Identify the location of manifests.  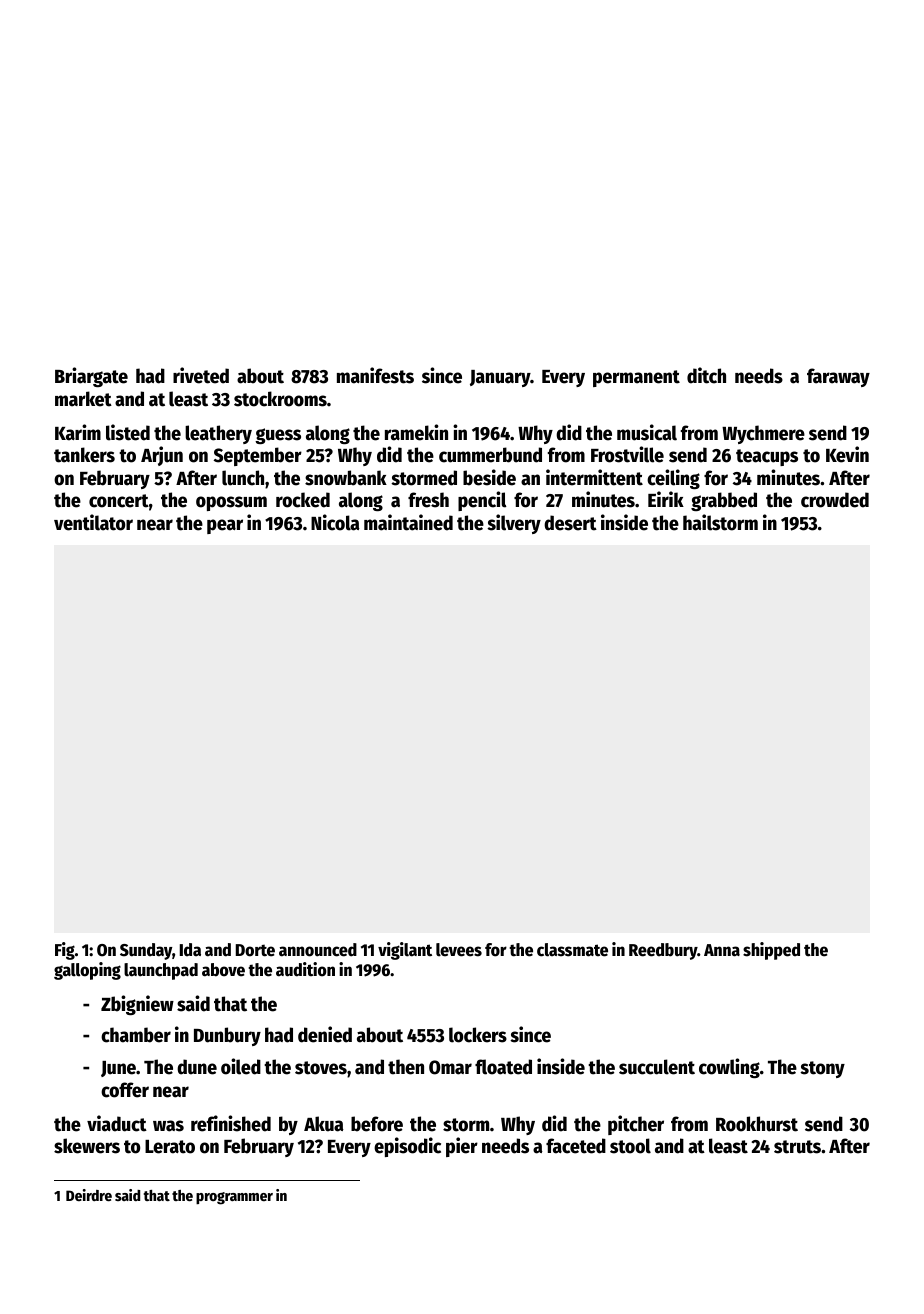
(375, 375).
